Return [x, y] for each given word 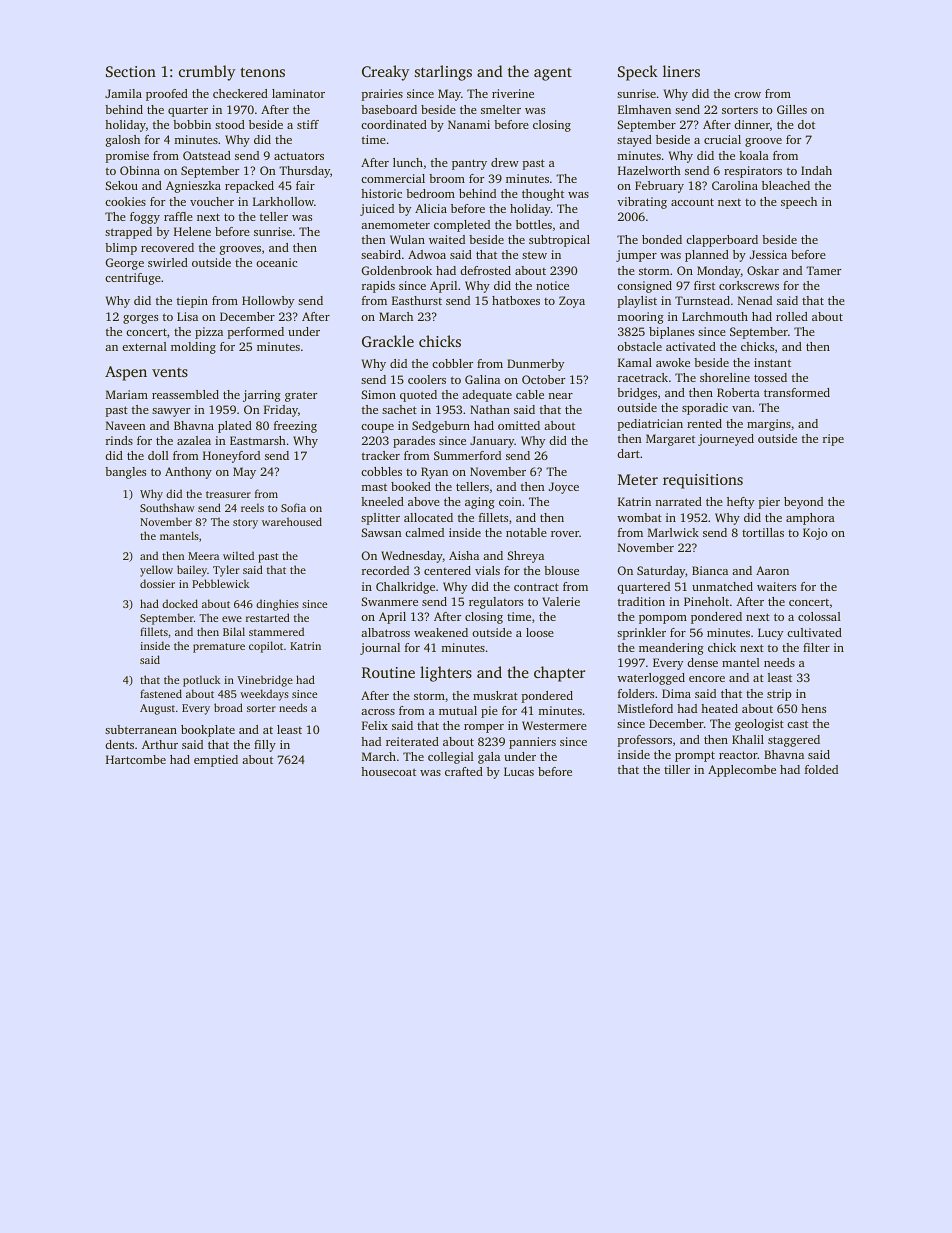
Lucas [519, 771]
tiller [677, 769]
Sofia [293, 507]
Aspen [126, 373]
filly [265, 746]
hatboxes [516, 300]
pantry [469, 164]
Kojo [815, 534]
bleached [786, 185]
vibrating [642, 203]
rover [565, 534]
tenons [263, 72]
